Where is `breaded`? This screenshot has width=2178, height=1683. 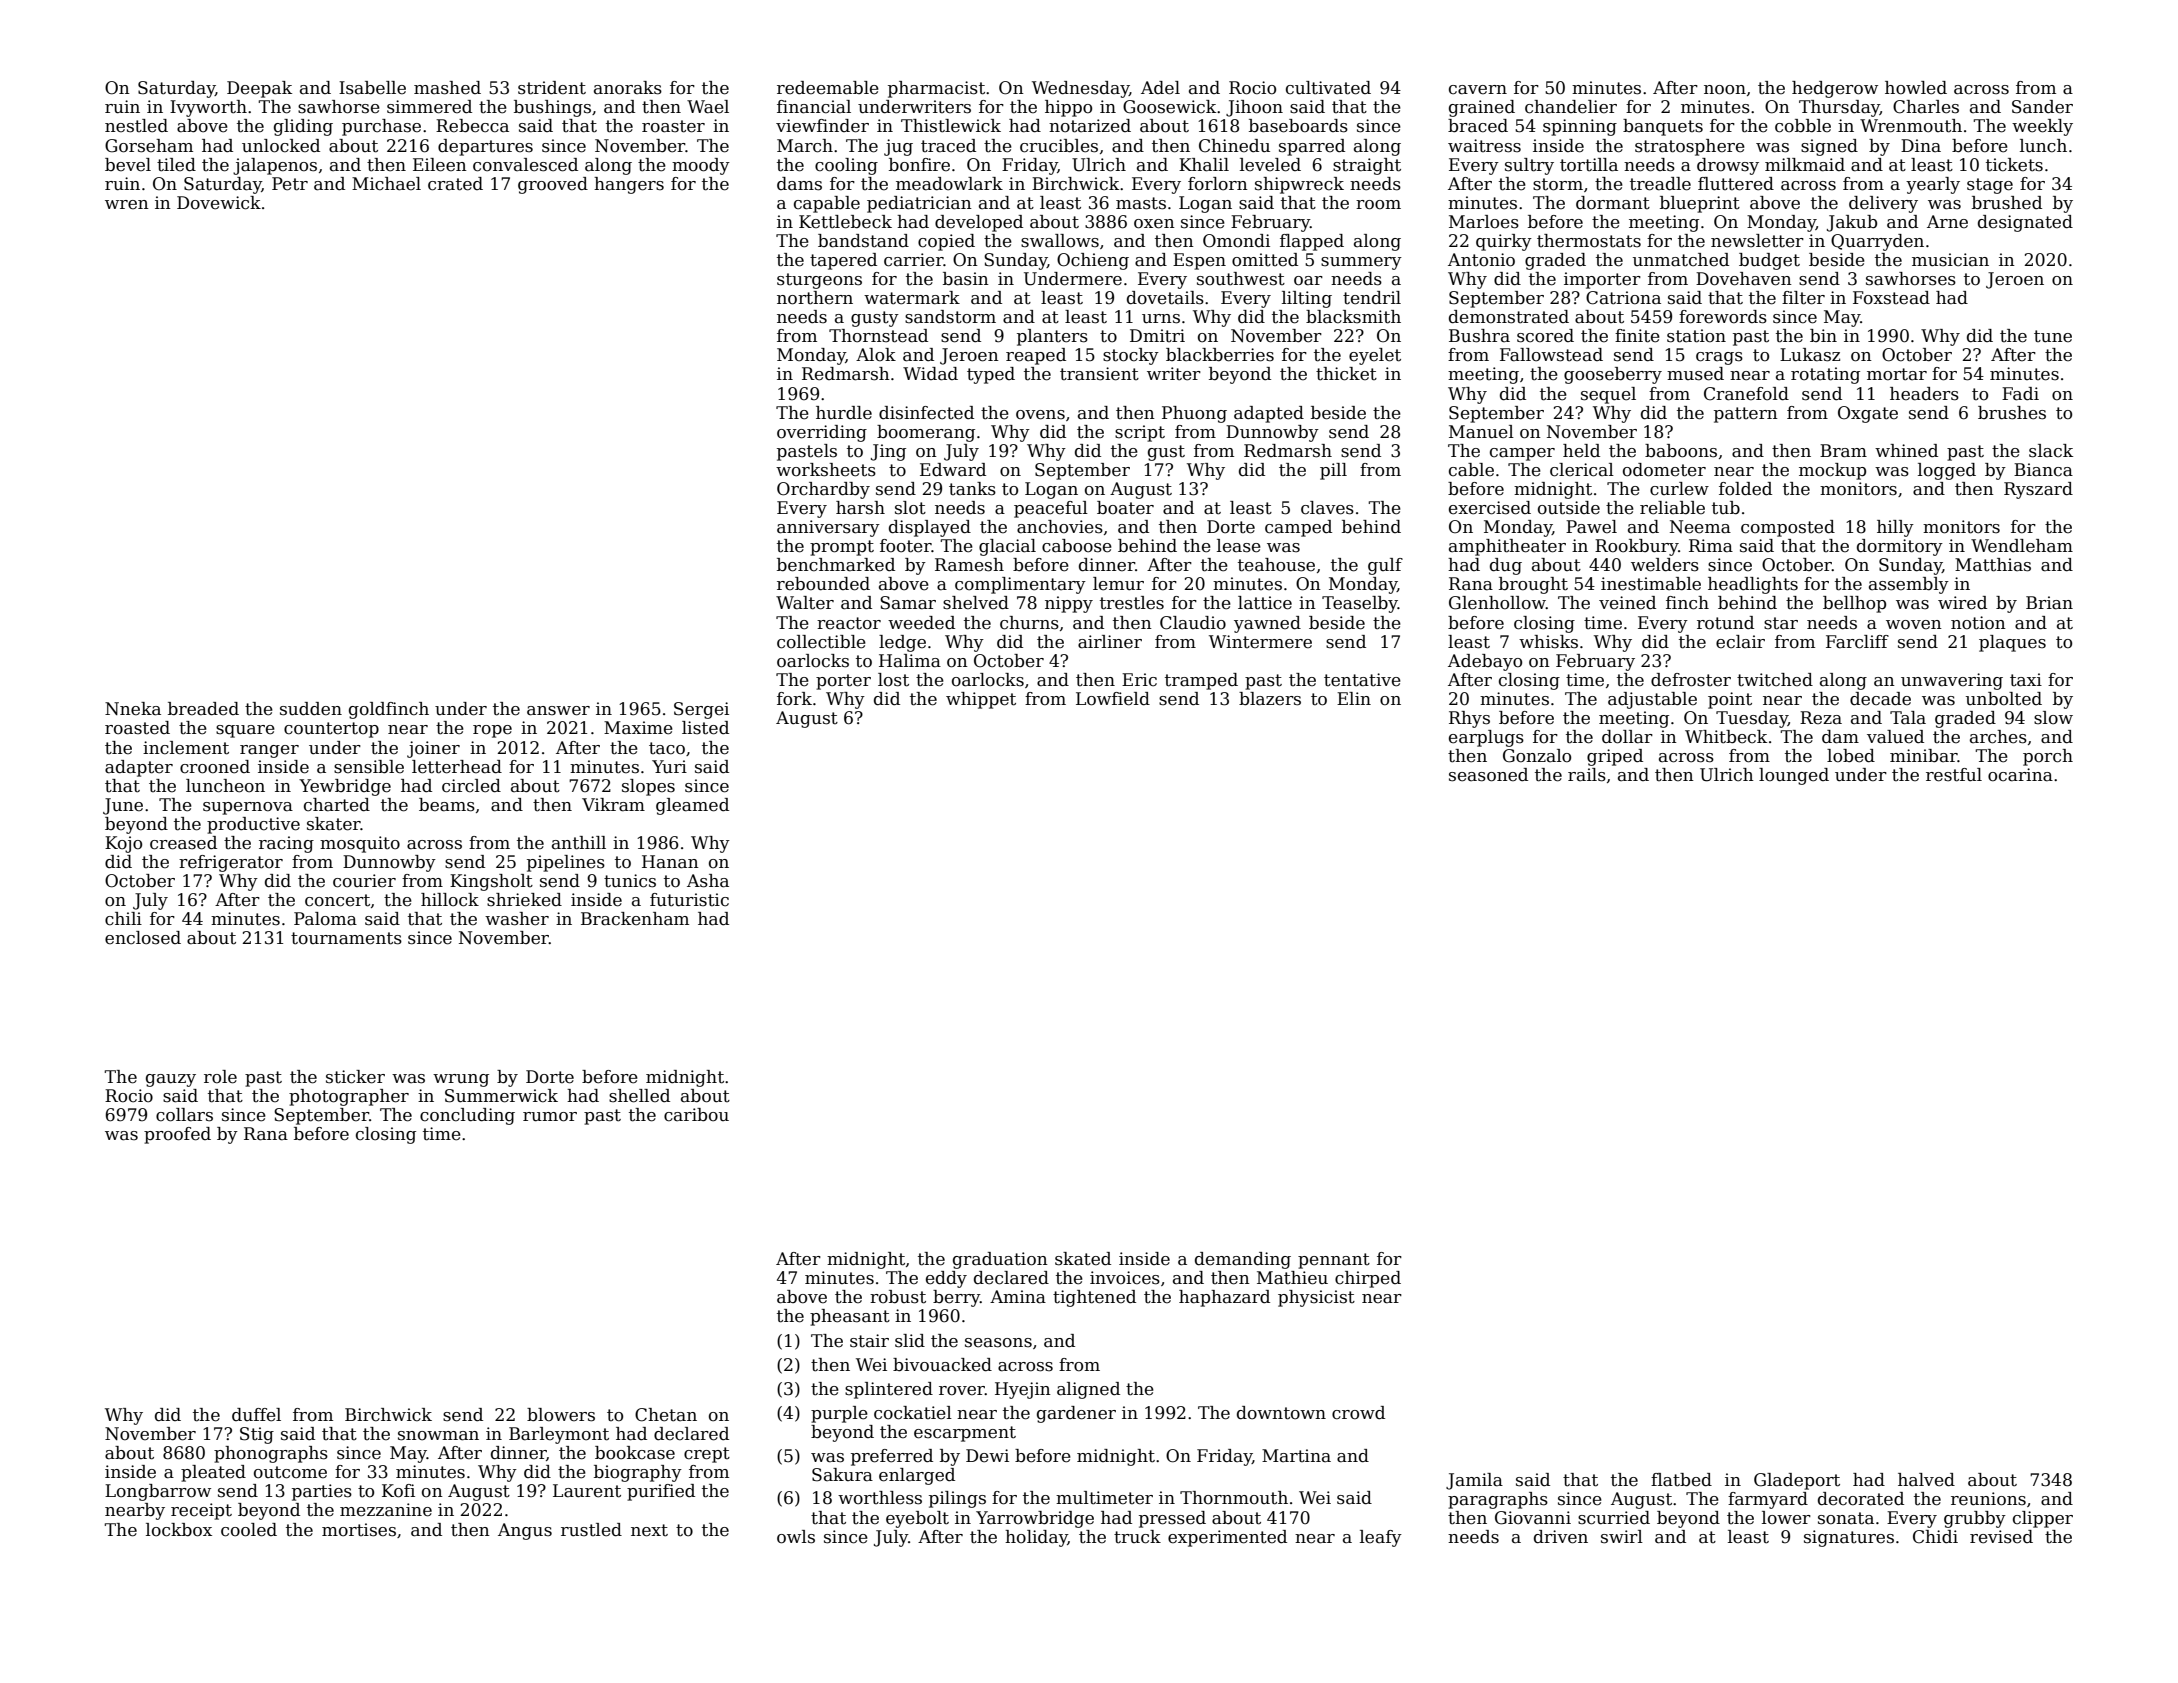
breaded is located at coordinates (203, 709).
